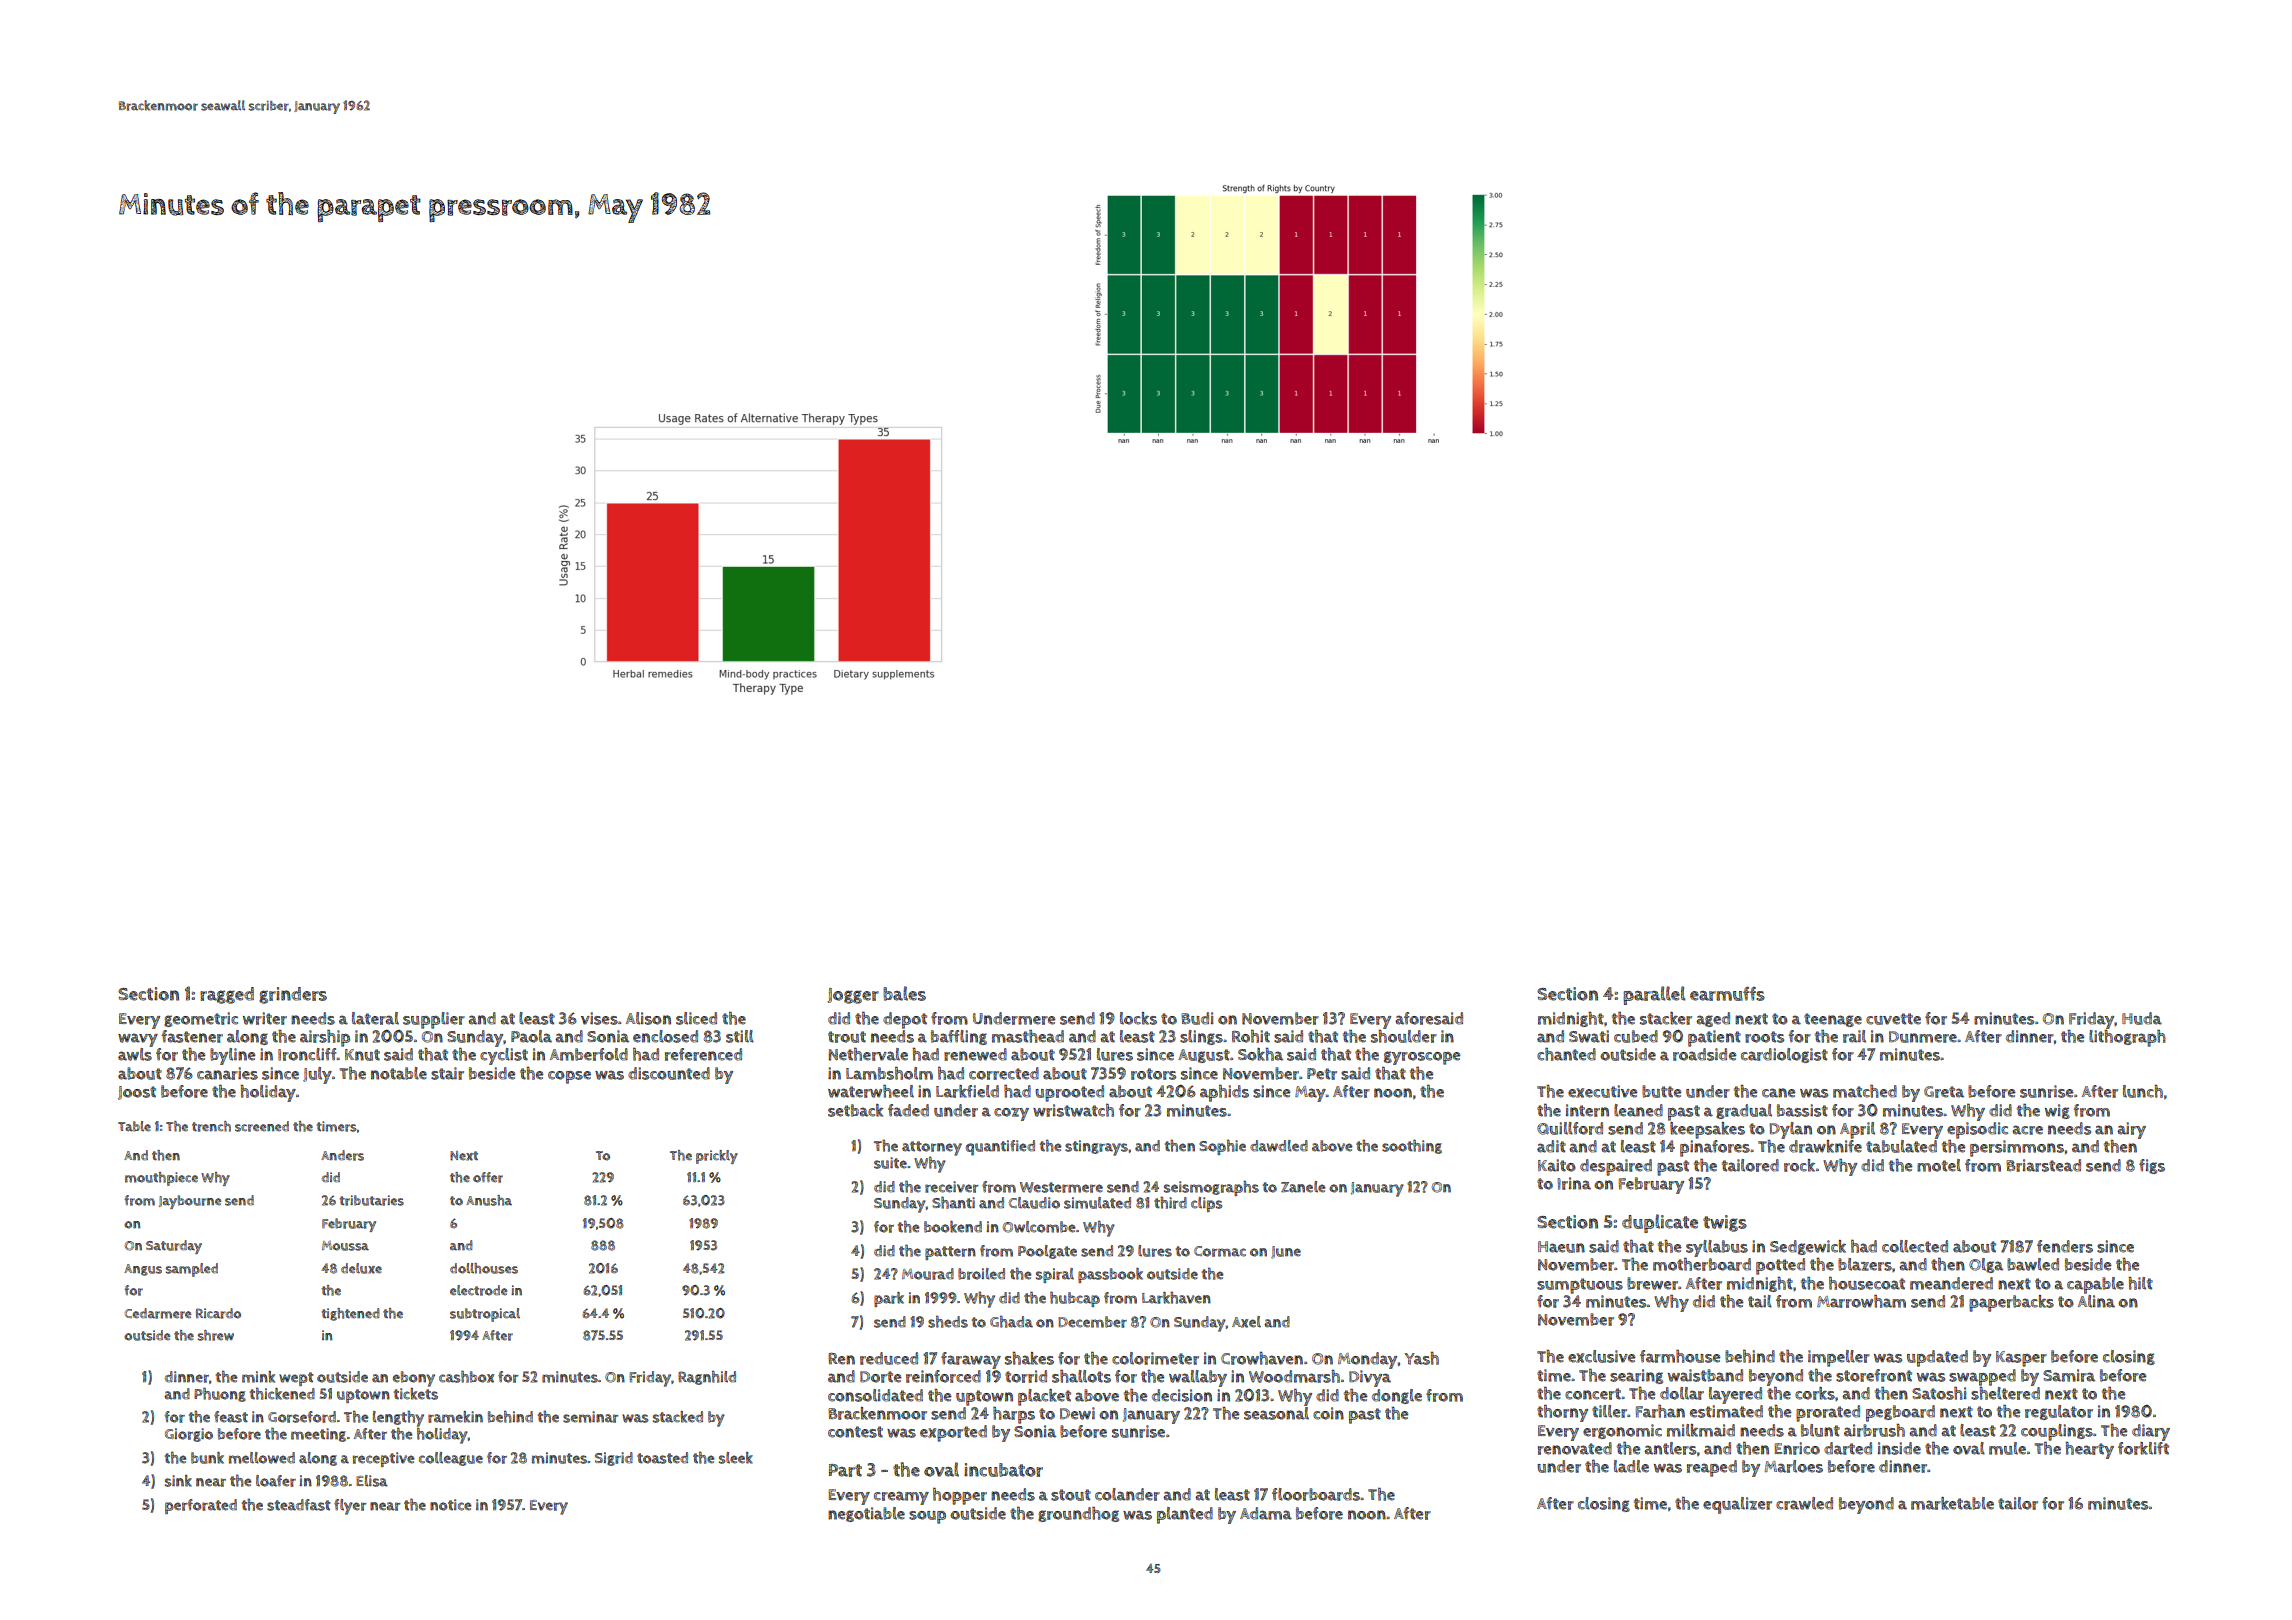  What do you see at coordinates (1561, 1247) in the screenshot?
I see `Haeun` at bounding box center [1561, 1247].
